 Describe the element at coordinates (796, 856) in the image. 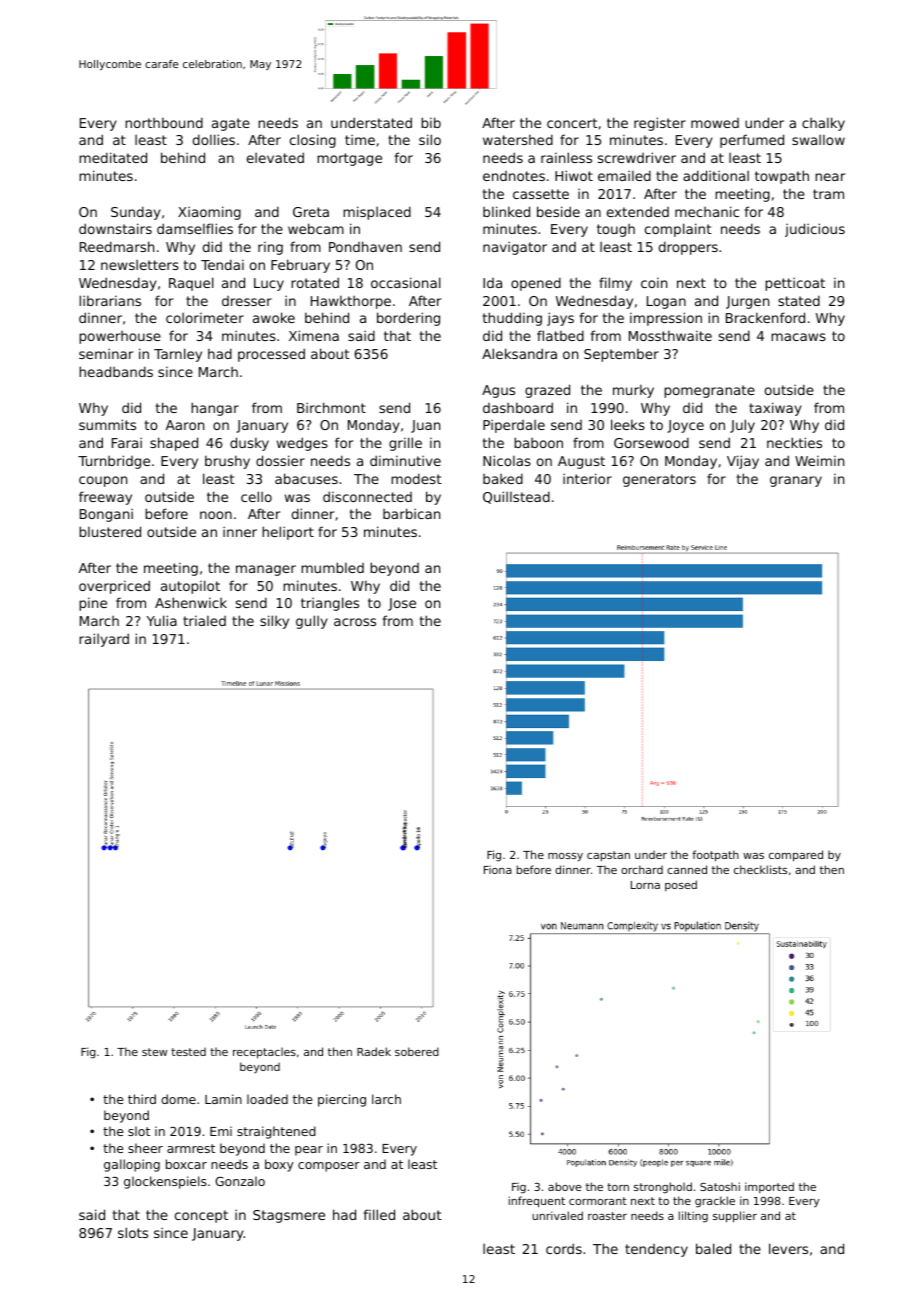

I see `compared` at that location.
